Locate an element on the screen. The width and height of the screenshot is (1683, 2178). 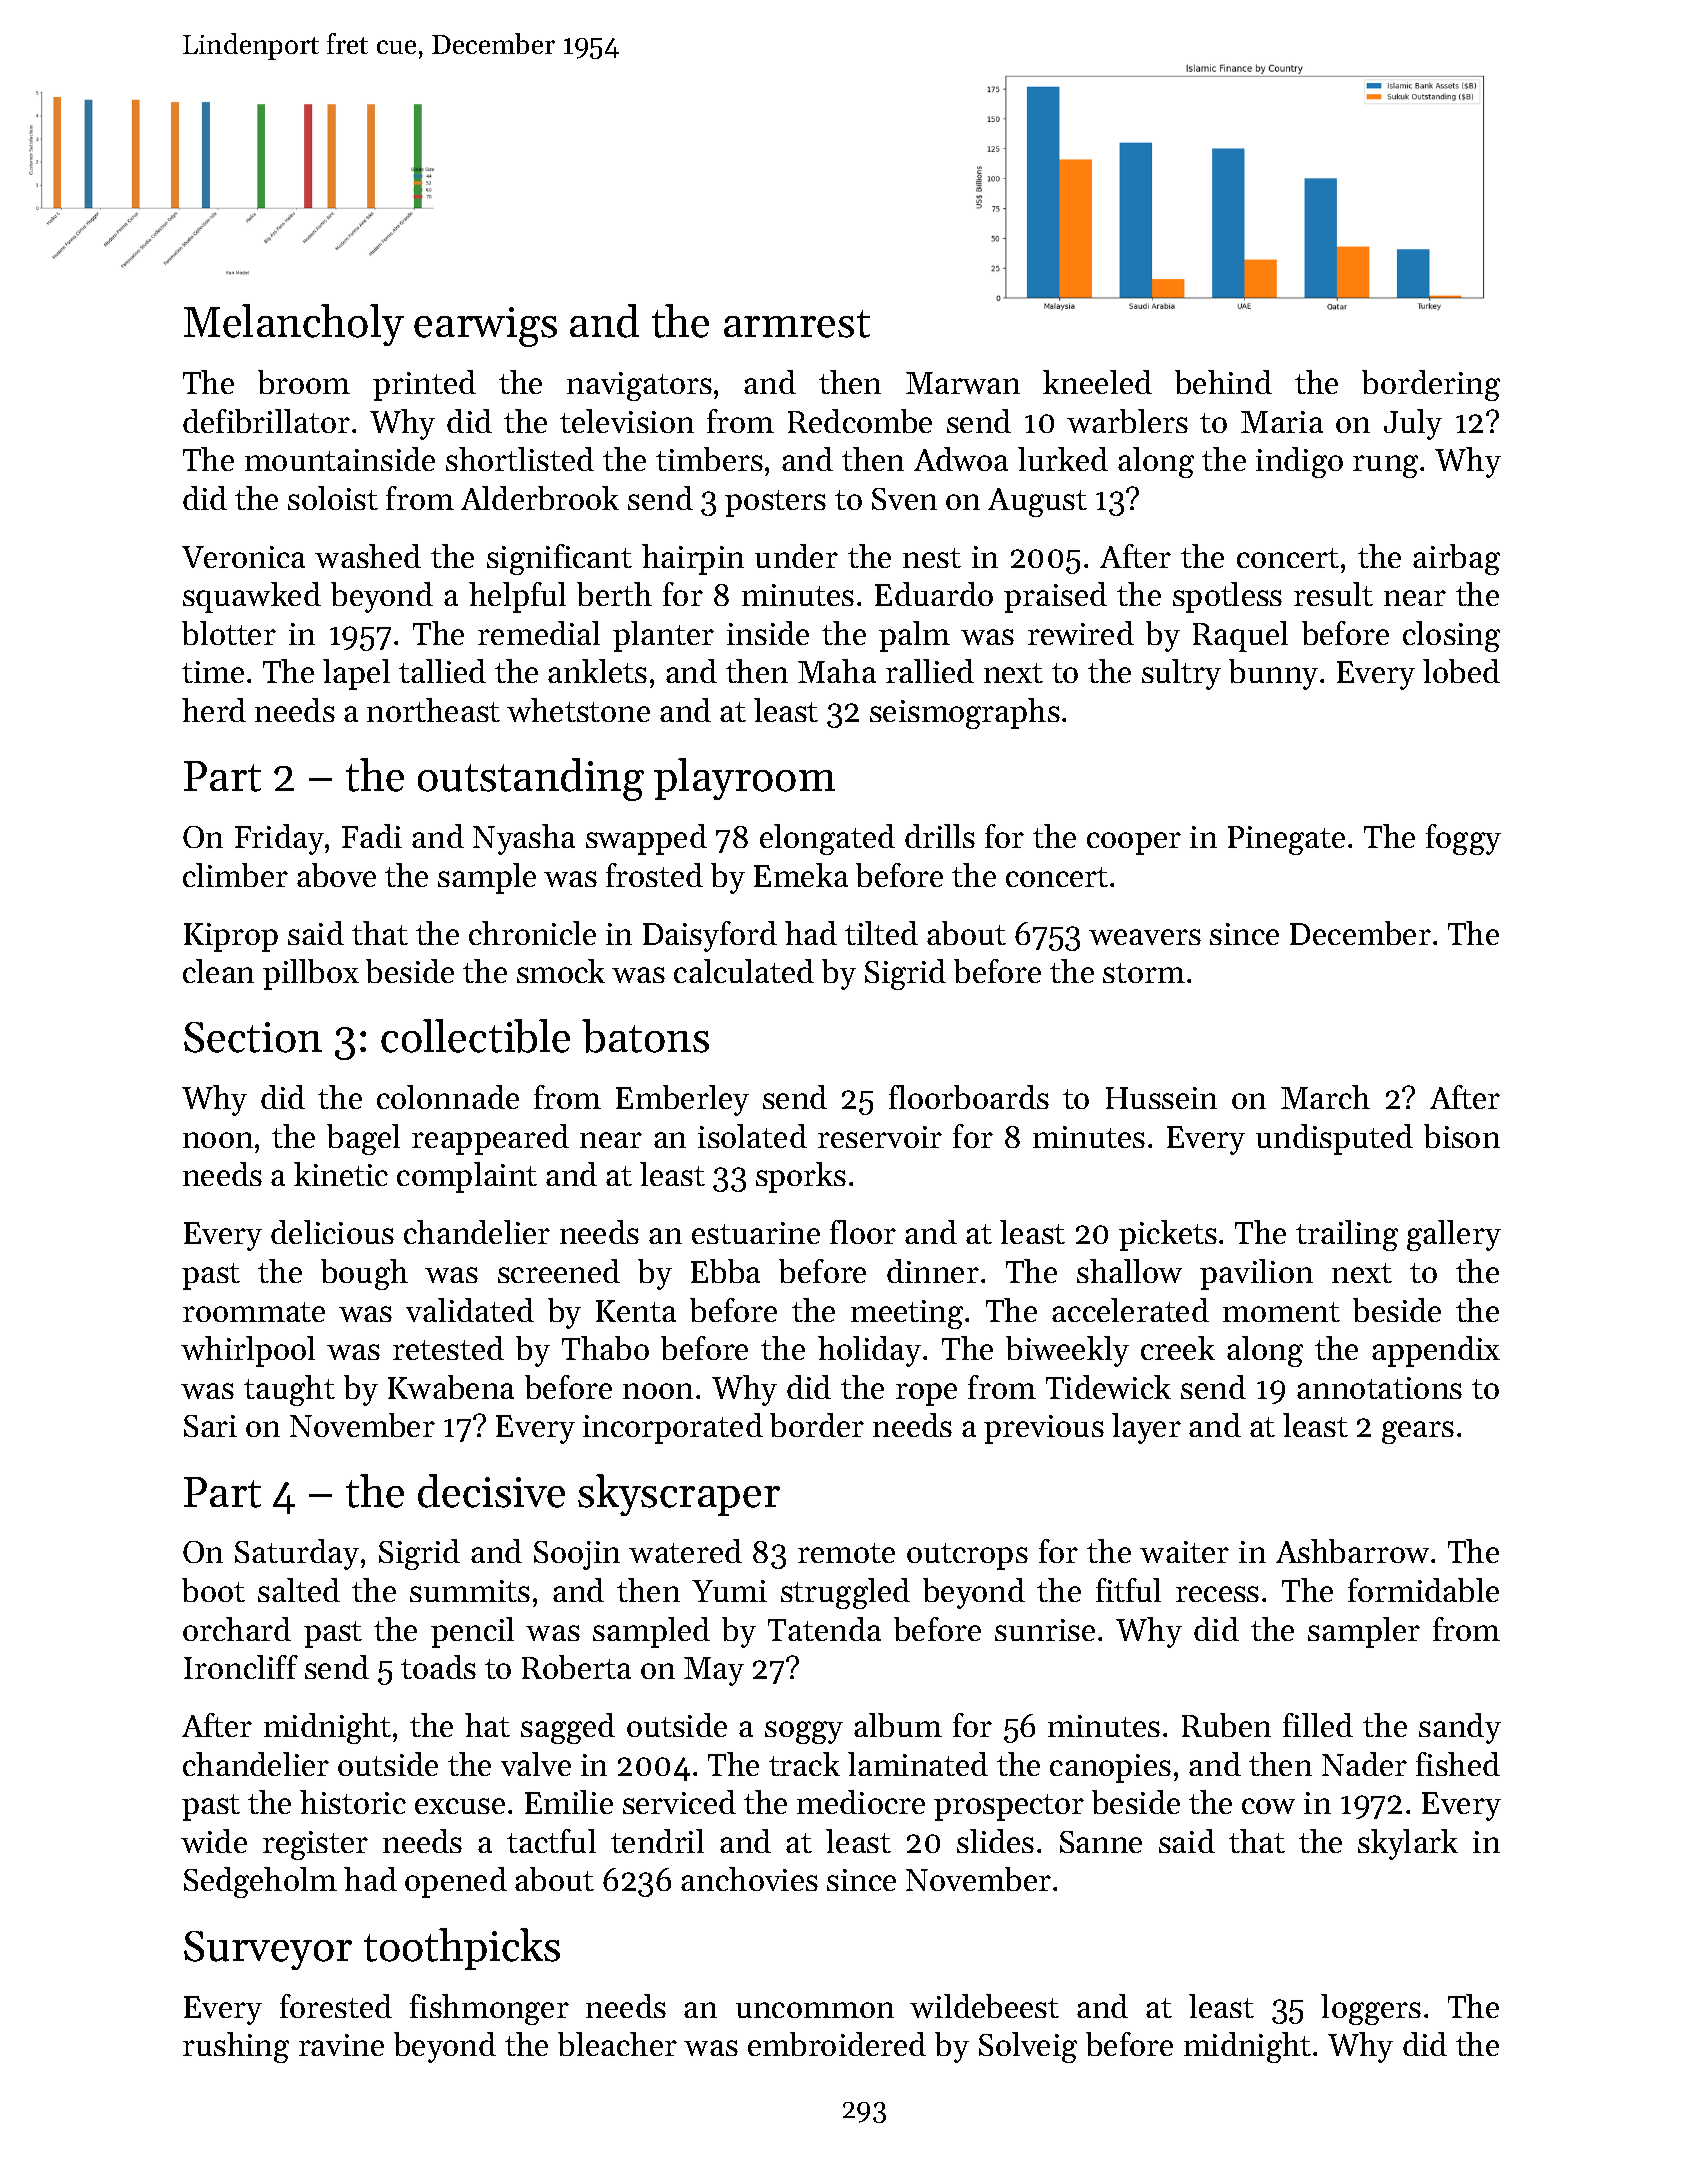
fishmonger is located at coordinates (489, 2009).
